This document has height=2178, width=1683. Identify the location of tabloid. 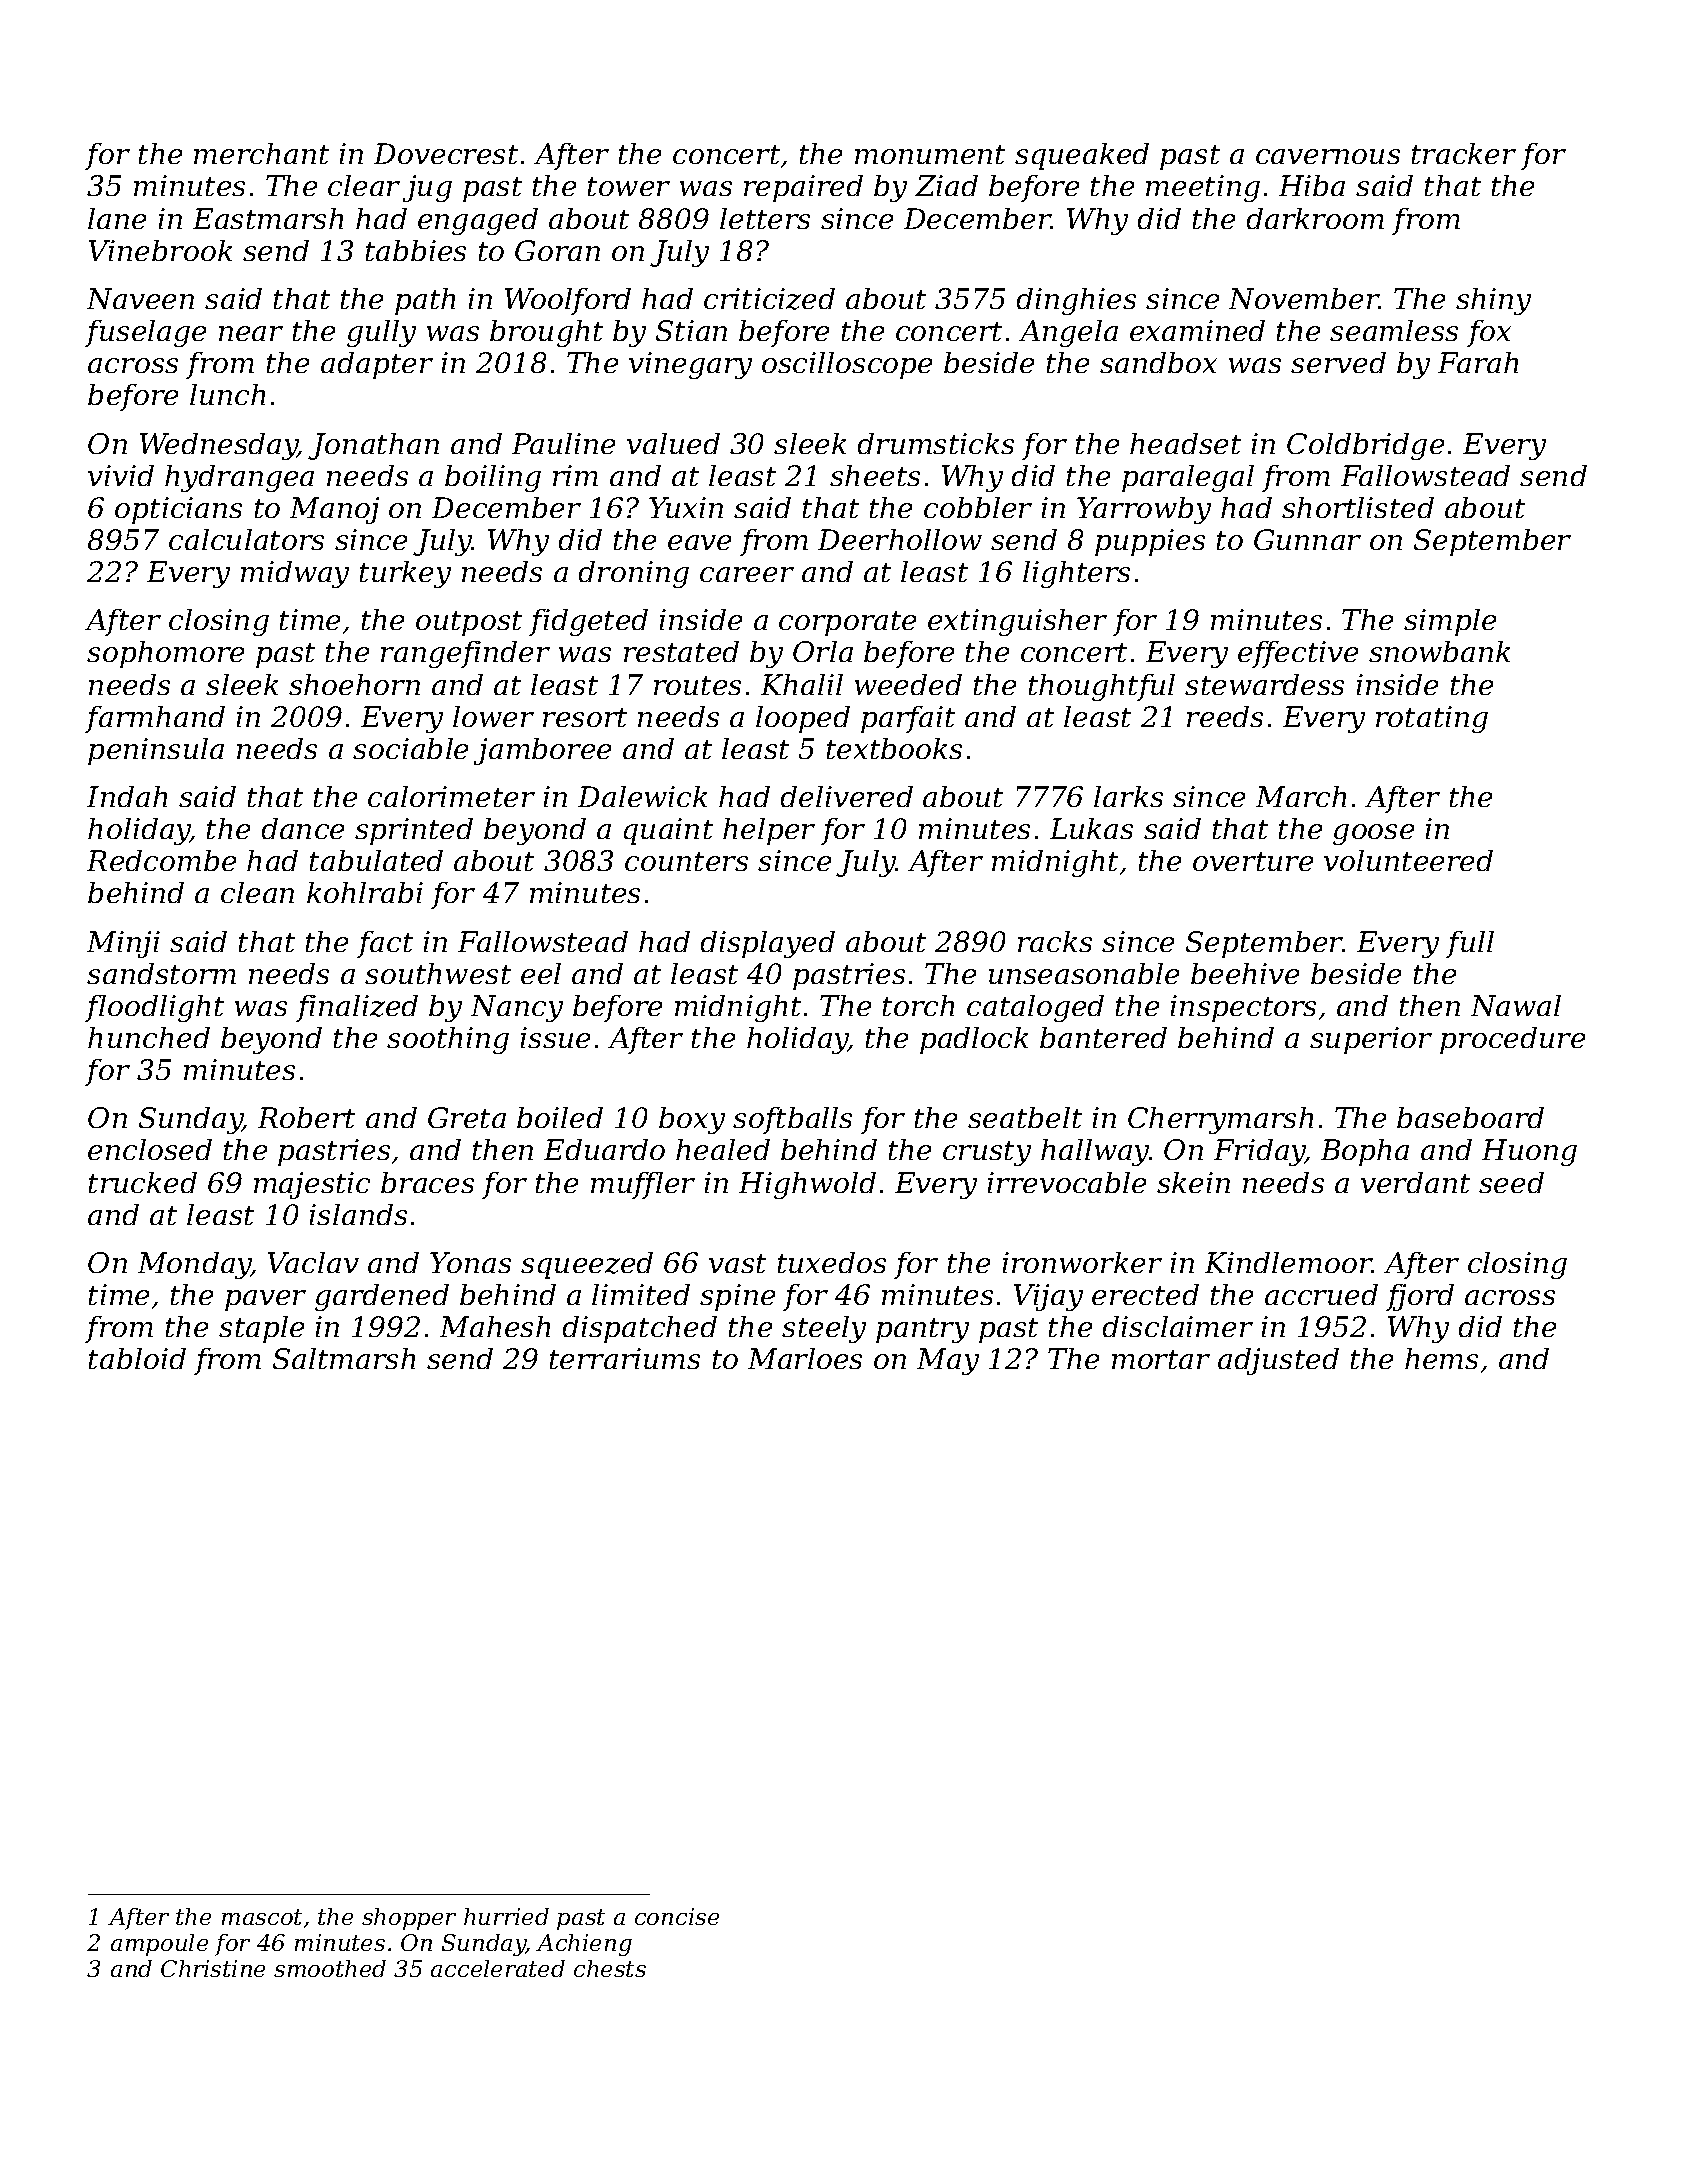
(137, 1358).
